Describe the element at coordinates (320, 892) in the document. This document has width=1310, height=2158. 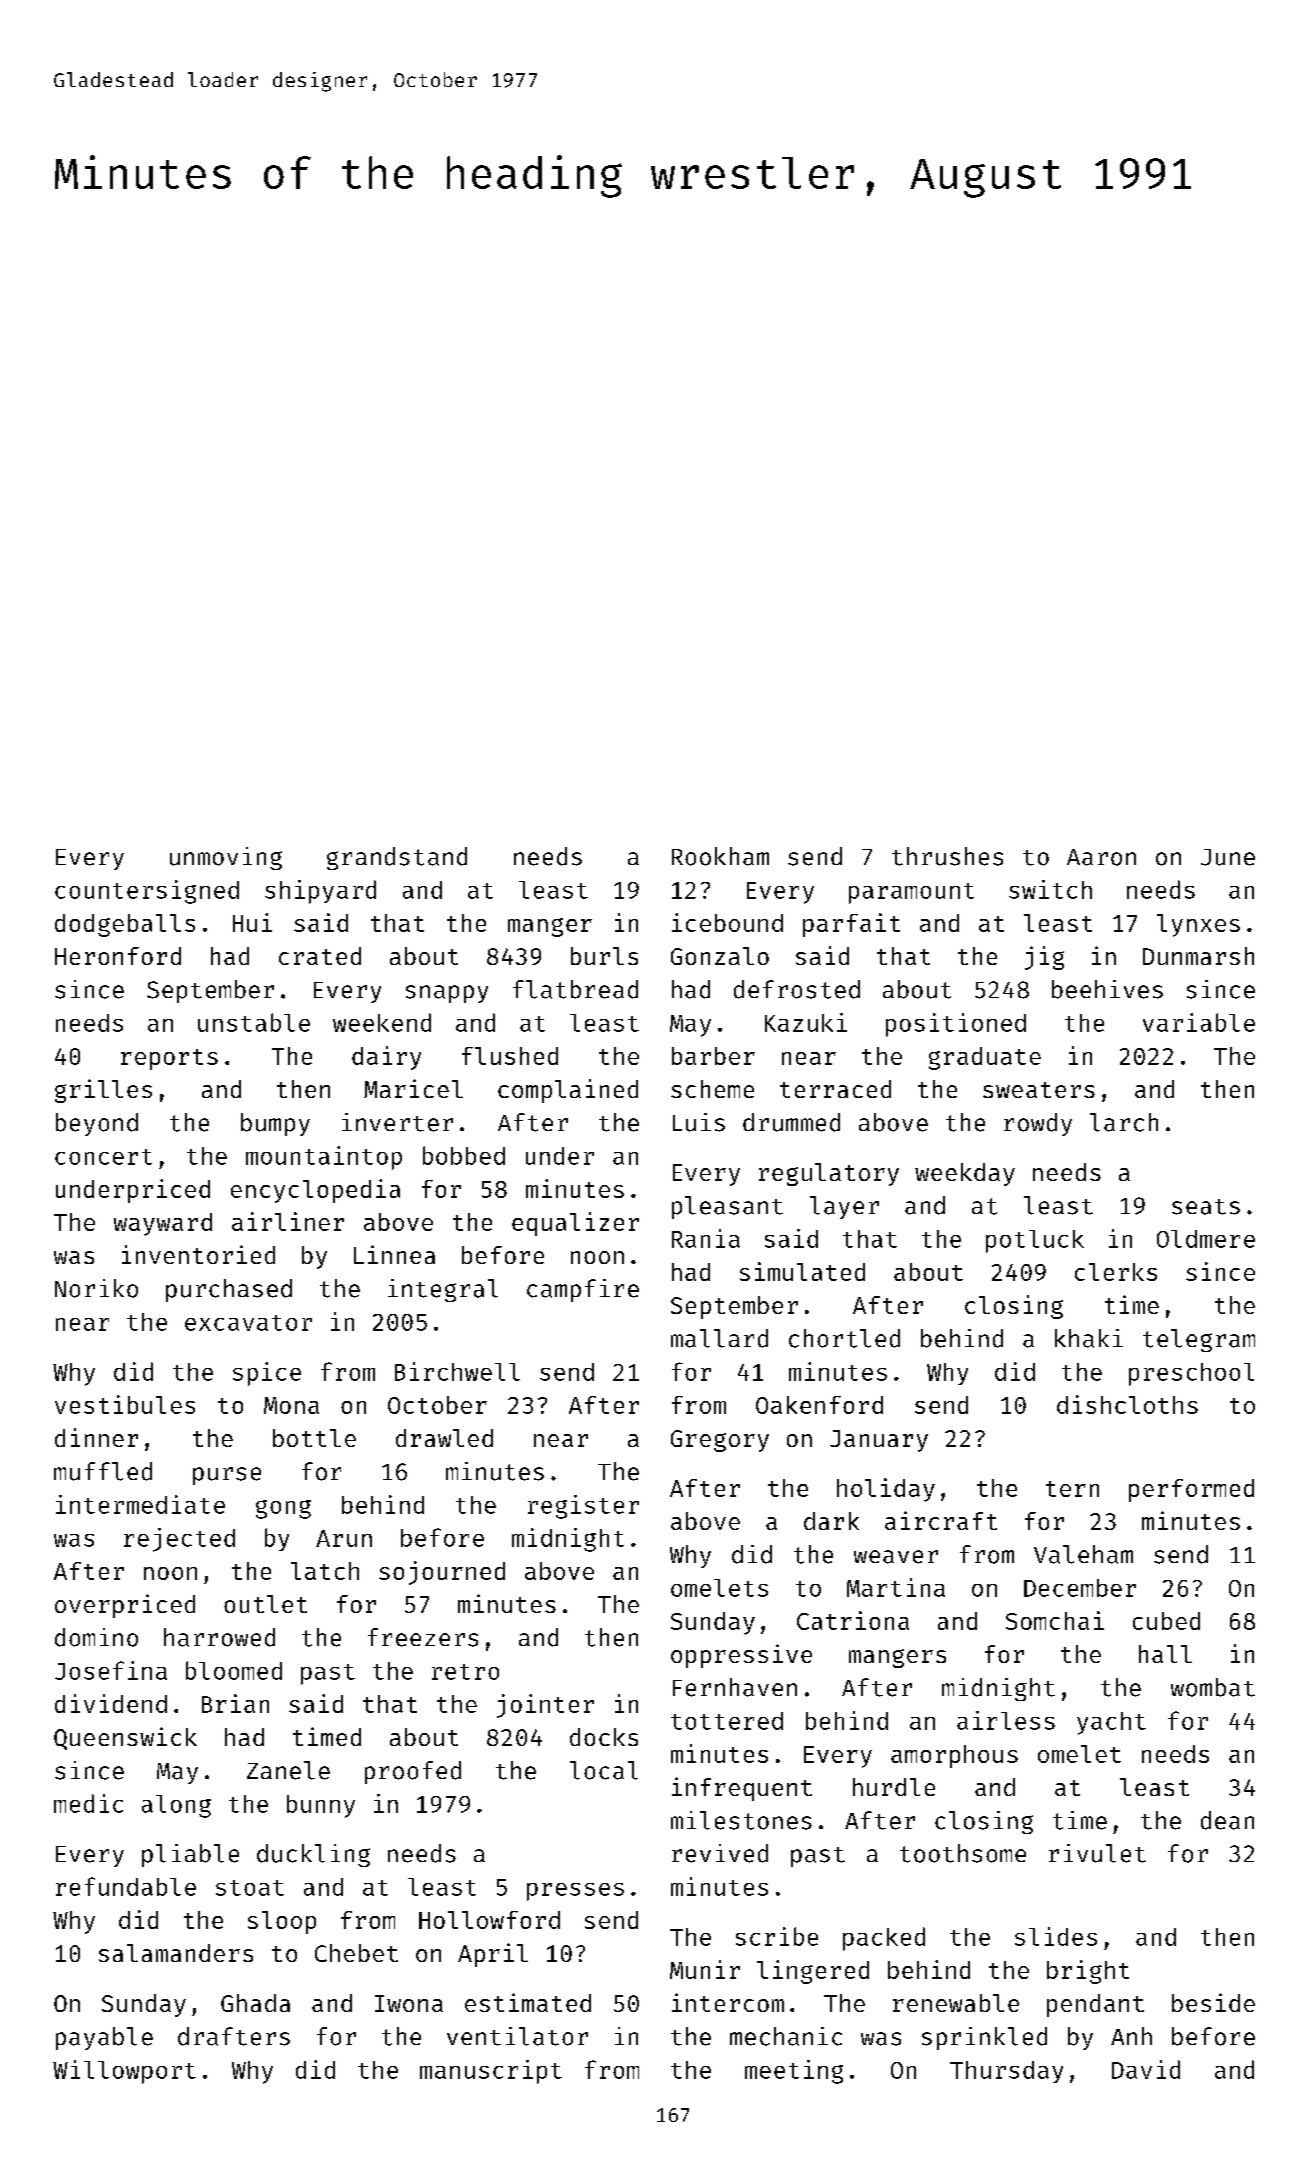
I see `shipyard` at that location.
